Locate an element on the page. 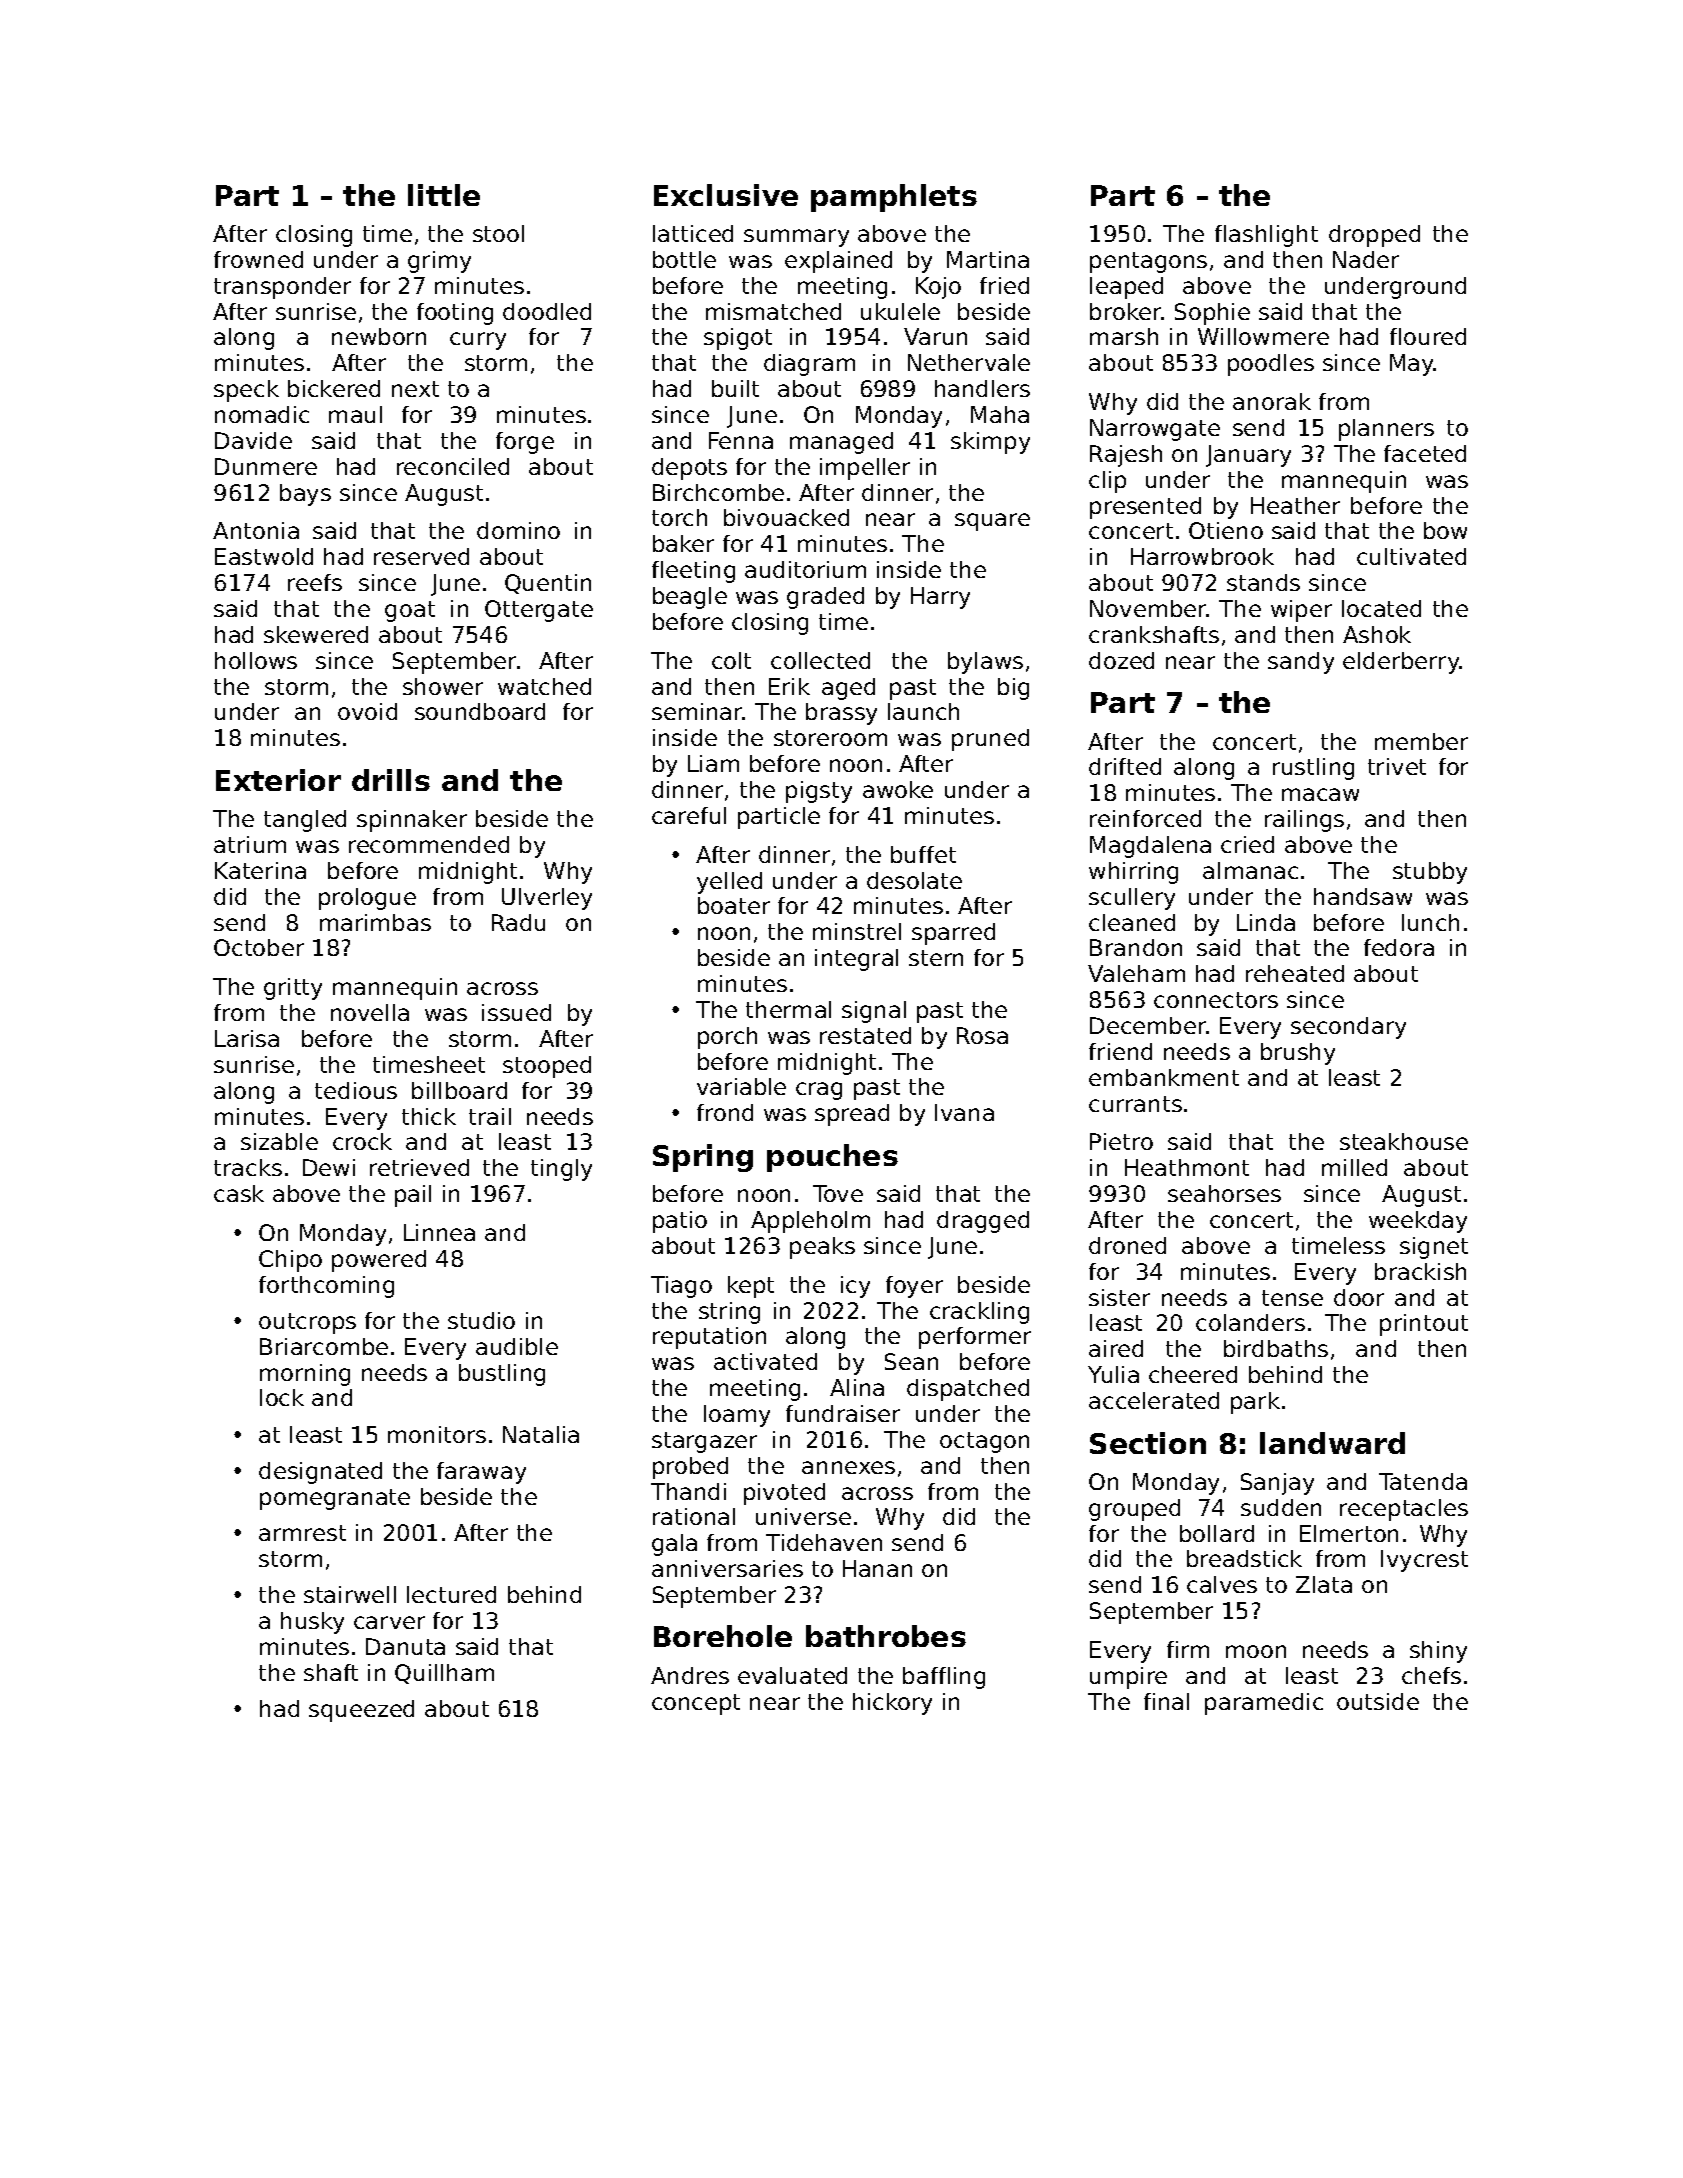 The image size is (1683, 2178). shiny is located at coordinates (1438, 1652).
